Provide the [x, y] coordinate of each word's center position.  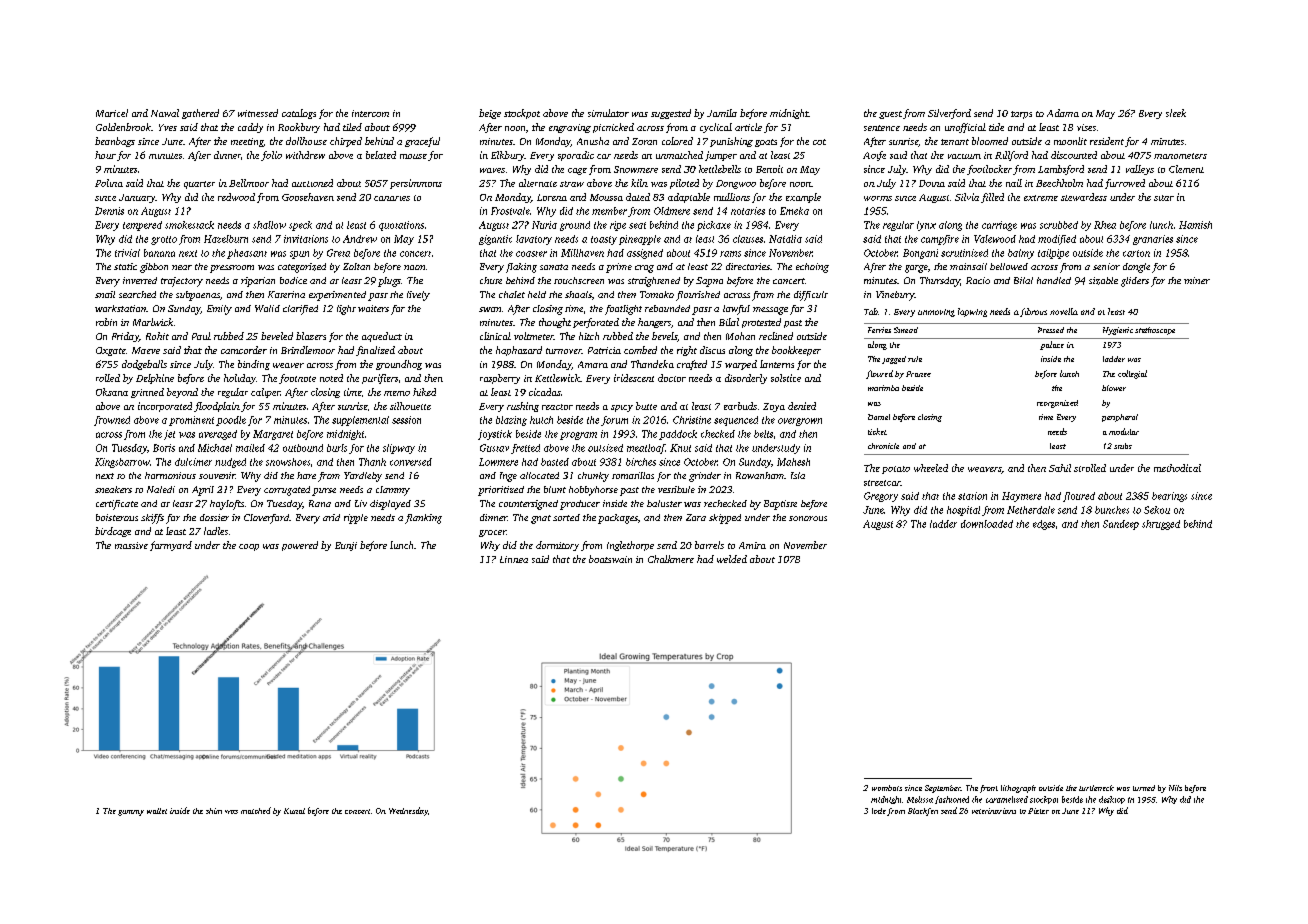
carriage [999, 226]
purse [324, 492]
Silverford [949, 114]
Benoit [769, 169]
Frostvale [510, 211]
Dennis [109, 211]
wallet [157, 811]
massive [131, 545]
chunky [593, 477]
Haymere [1021, 497]
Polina [109, 183]
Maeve [146, 350]
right [687, 351]
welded [732, 559]
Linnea [514, 559]
